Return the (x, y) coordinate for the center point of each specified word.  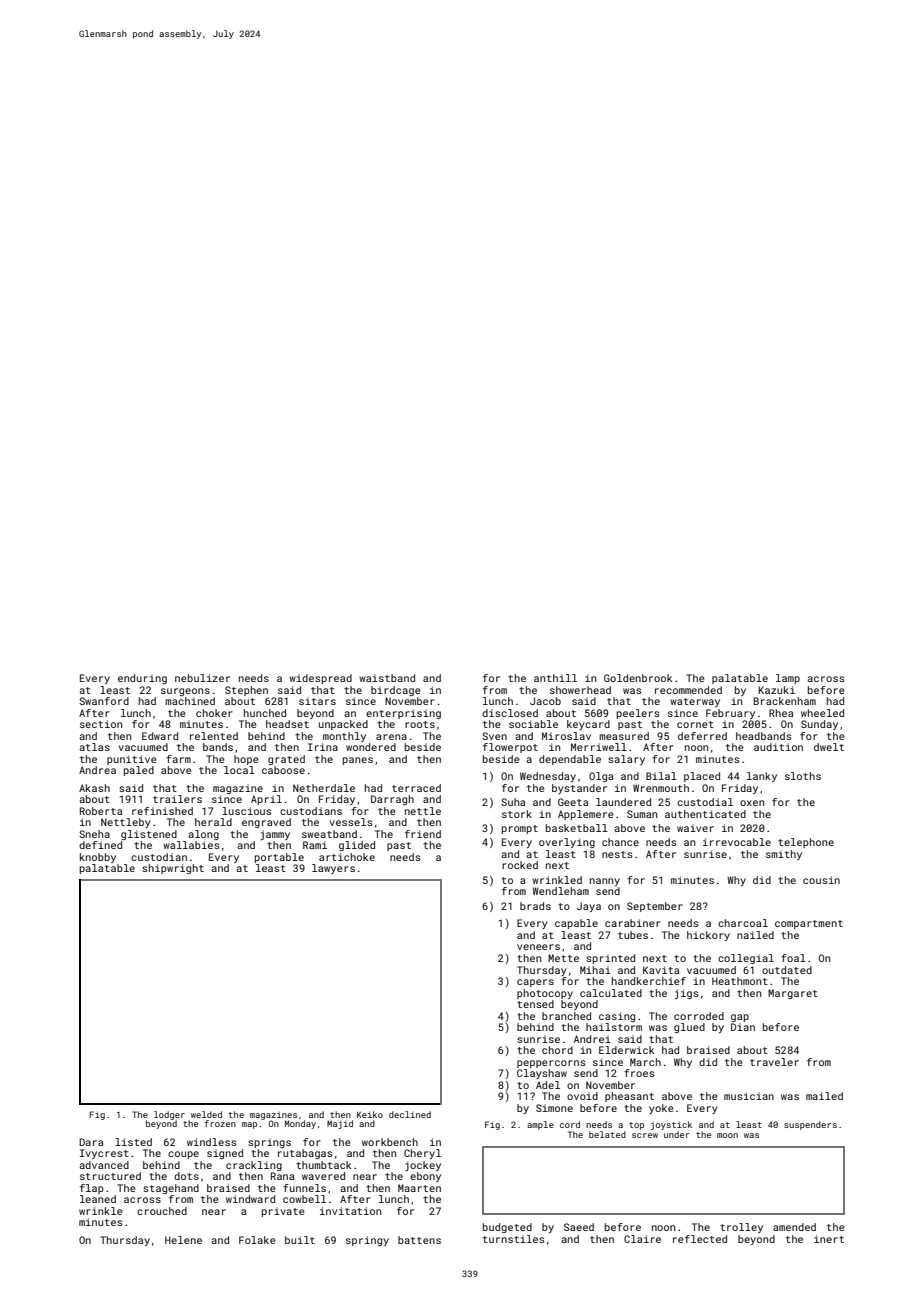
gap (740, 1018)
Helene (183, 1240)
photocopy (545, 994)
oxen (752, 803)
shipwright (173, 869)
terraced (416, 788)
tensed (535, 1004)
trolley (741, 1228)
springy (367, 1241)
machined (190, 701)
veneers (538, 947)
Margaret (793, 994)
